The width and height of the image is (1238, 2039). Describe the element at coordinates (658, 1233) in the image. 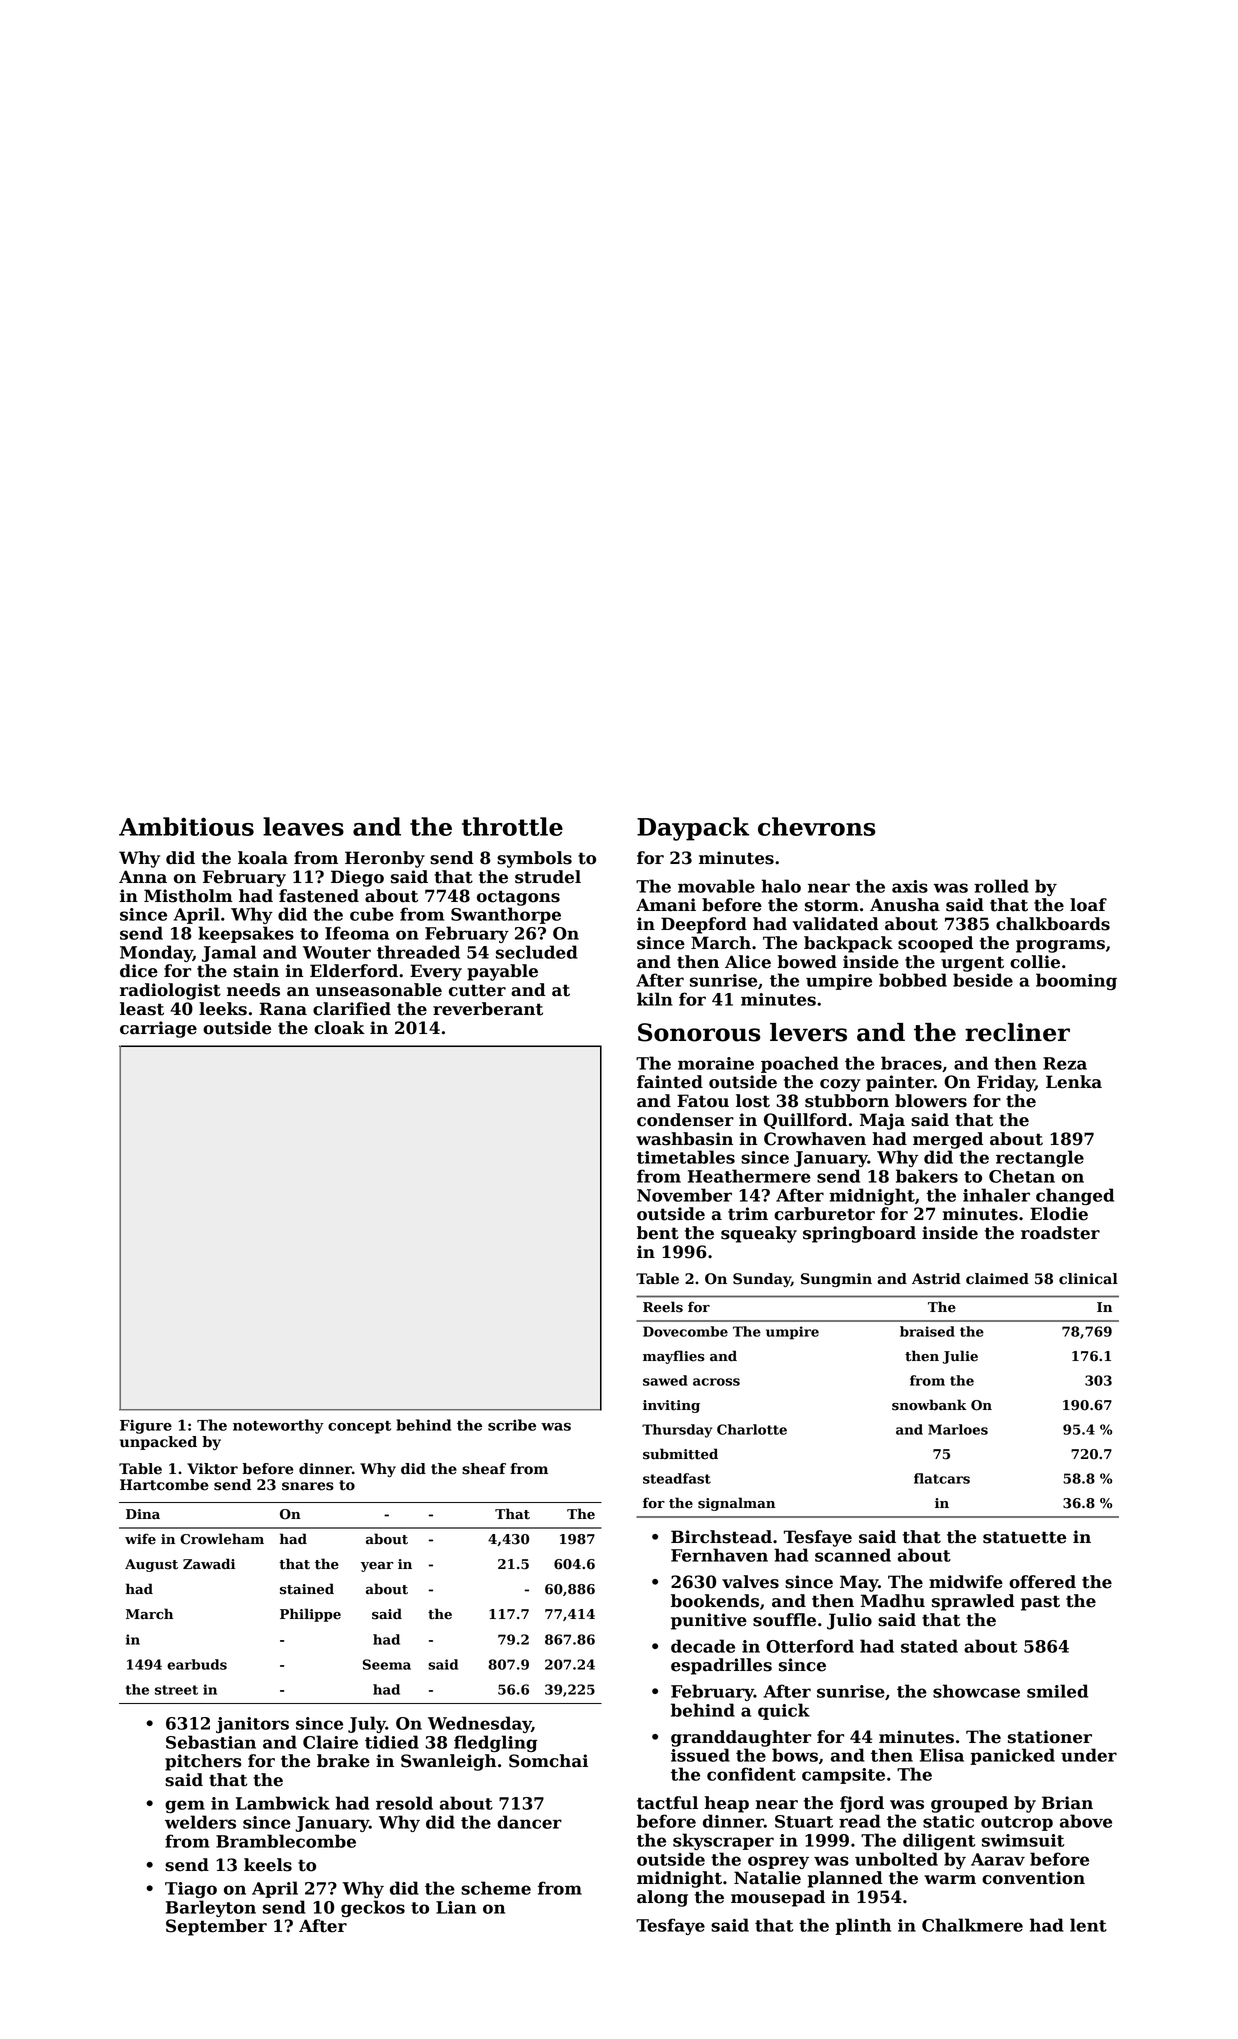

I see `bent` at that location.
